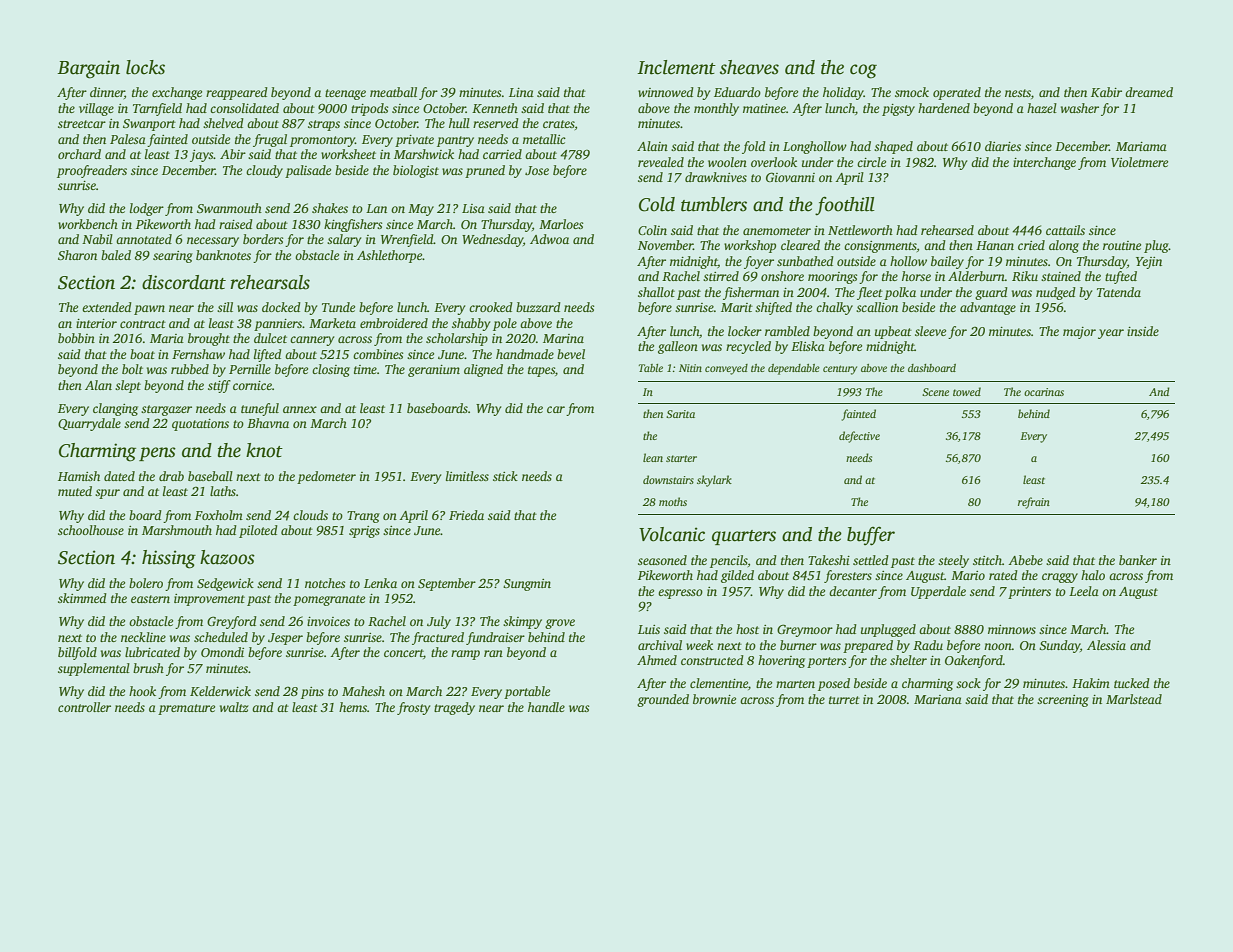 This document has height=952, width=1233. Describe the element at coordinates (893, 332) in the document. I see `upbeat` at that location.
